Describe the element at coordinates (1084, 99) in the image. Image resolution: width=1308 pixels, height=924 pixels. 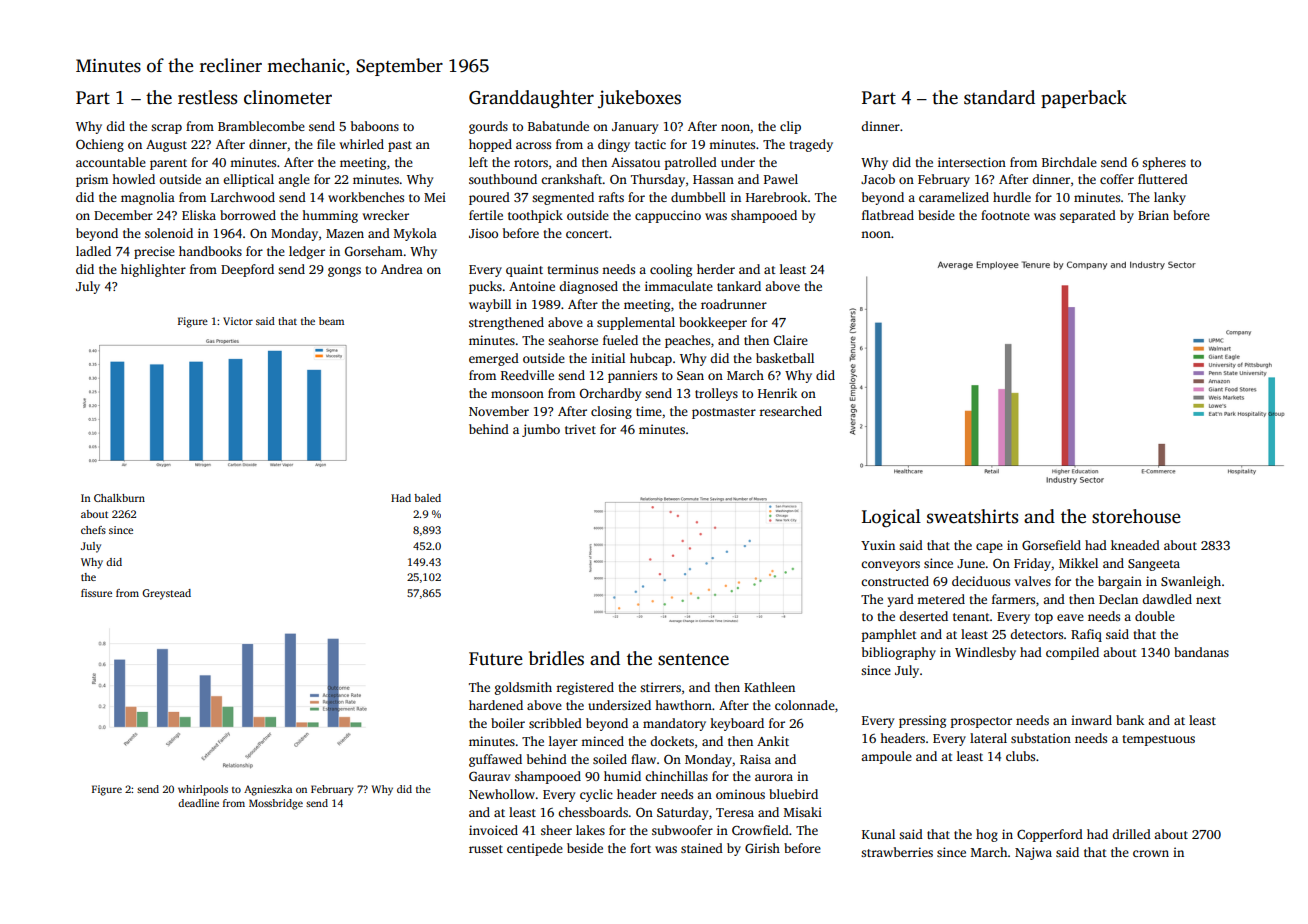
I see `paperback` at that location.
